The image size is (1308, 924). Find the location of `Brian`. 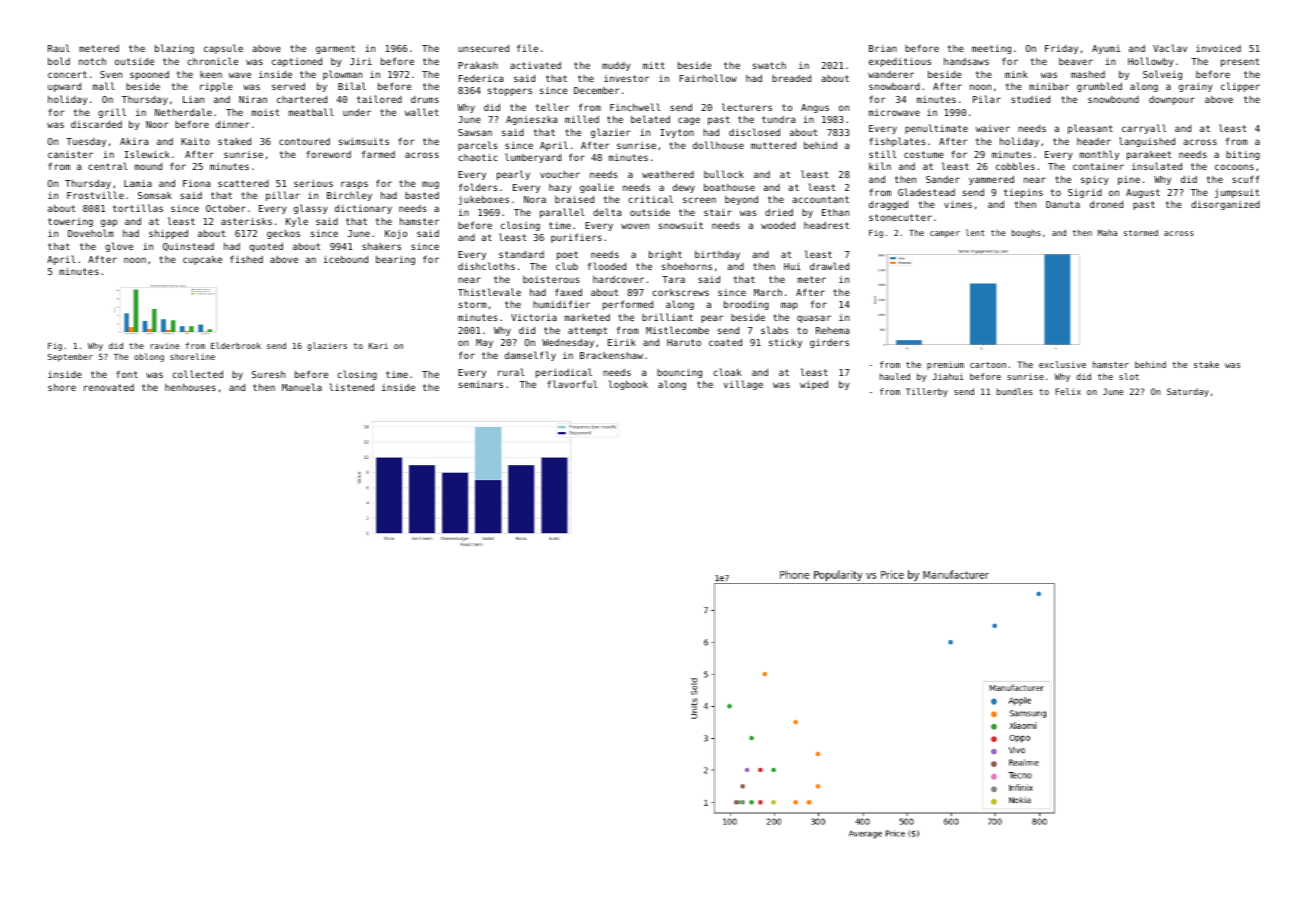

Brian is located at coordinates (883, 48).
